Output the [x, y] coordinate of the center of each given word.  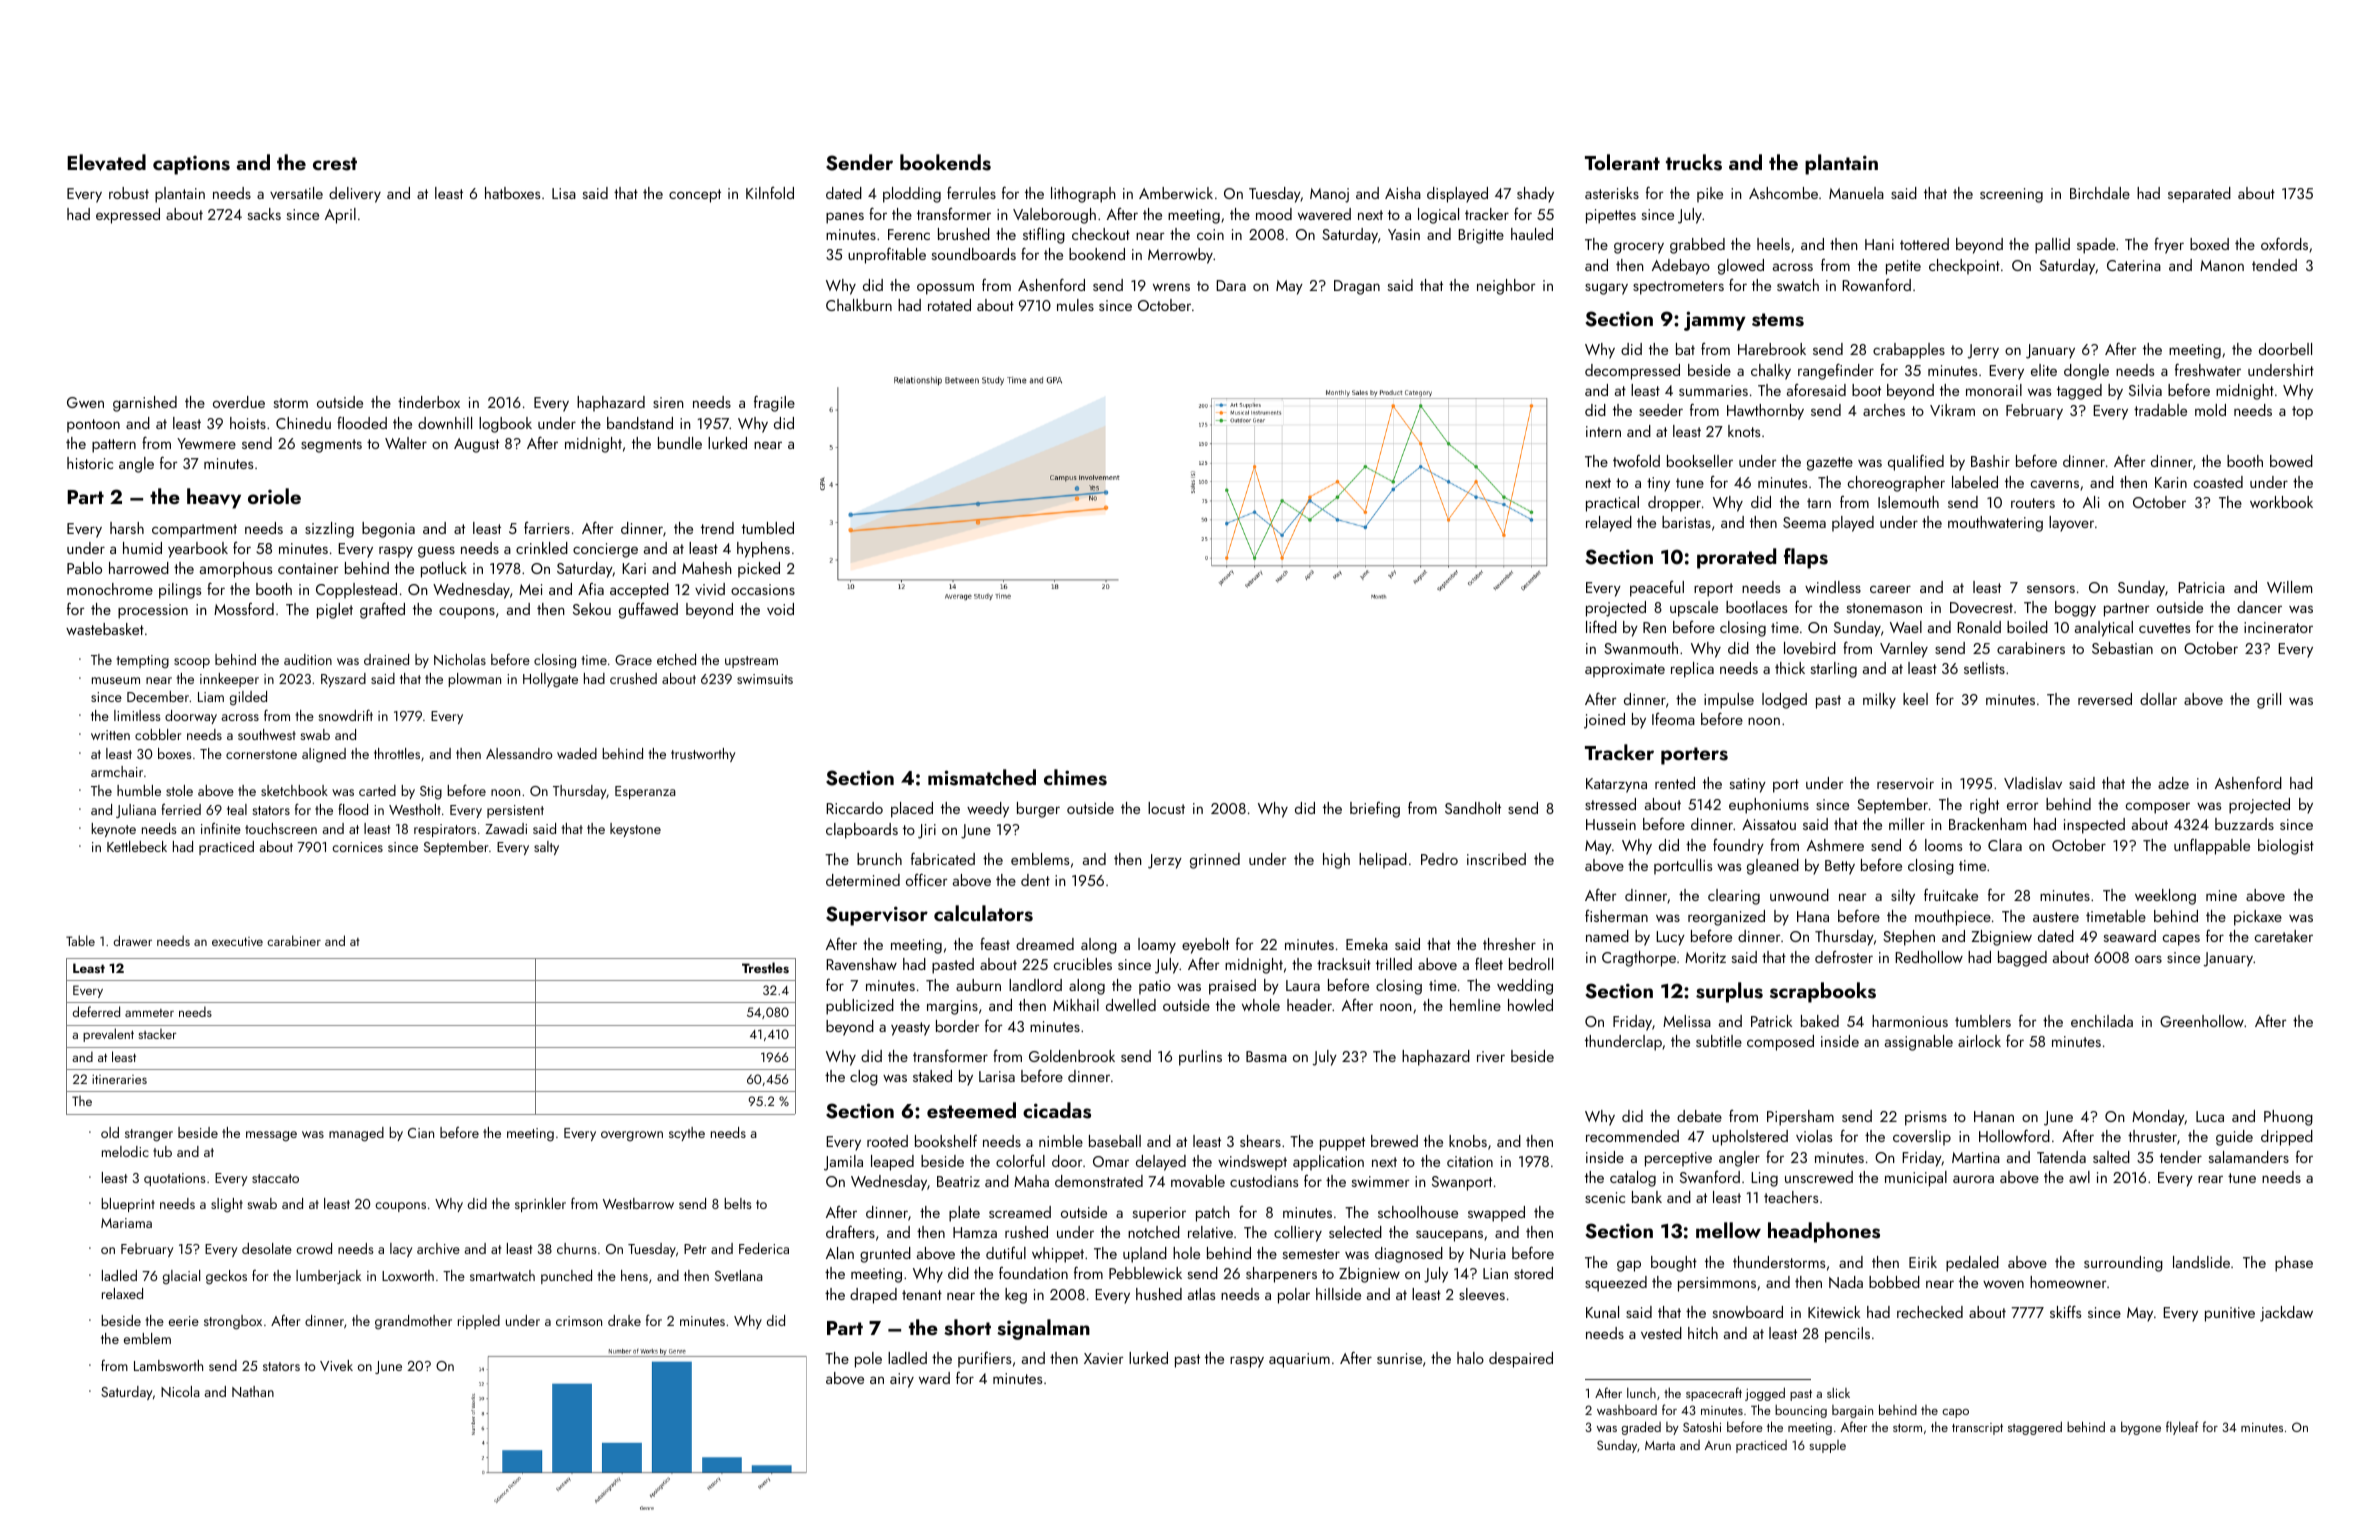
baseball [1115, 1141]
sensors [2051, 589]
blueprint [128, 1205]
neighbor [1506, 287]
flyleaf [2182, 1428]
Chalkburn [859, 305]
